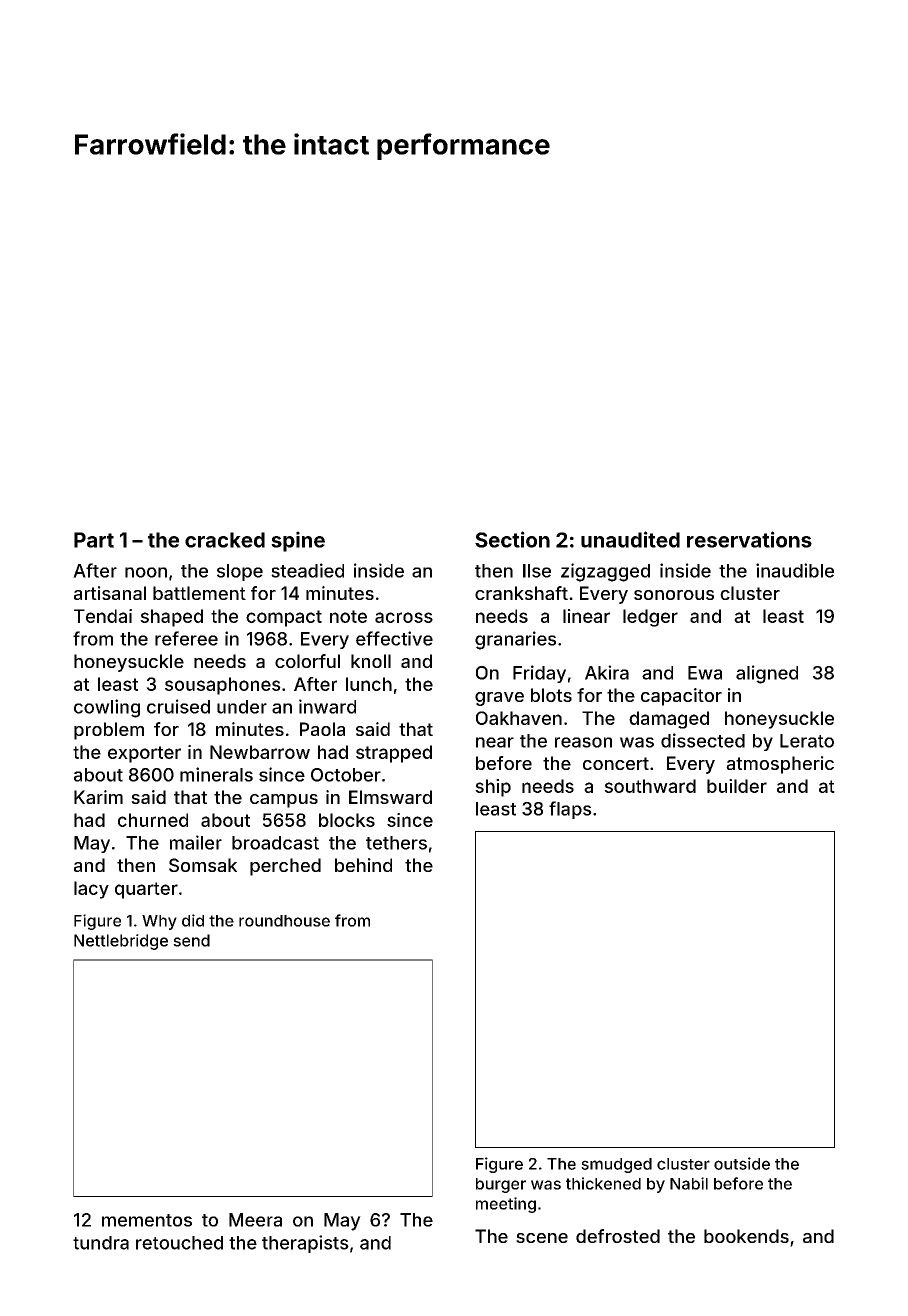  Describe the element at coordinates (305, 1244) in the page. I see `therapists` at that location.
